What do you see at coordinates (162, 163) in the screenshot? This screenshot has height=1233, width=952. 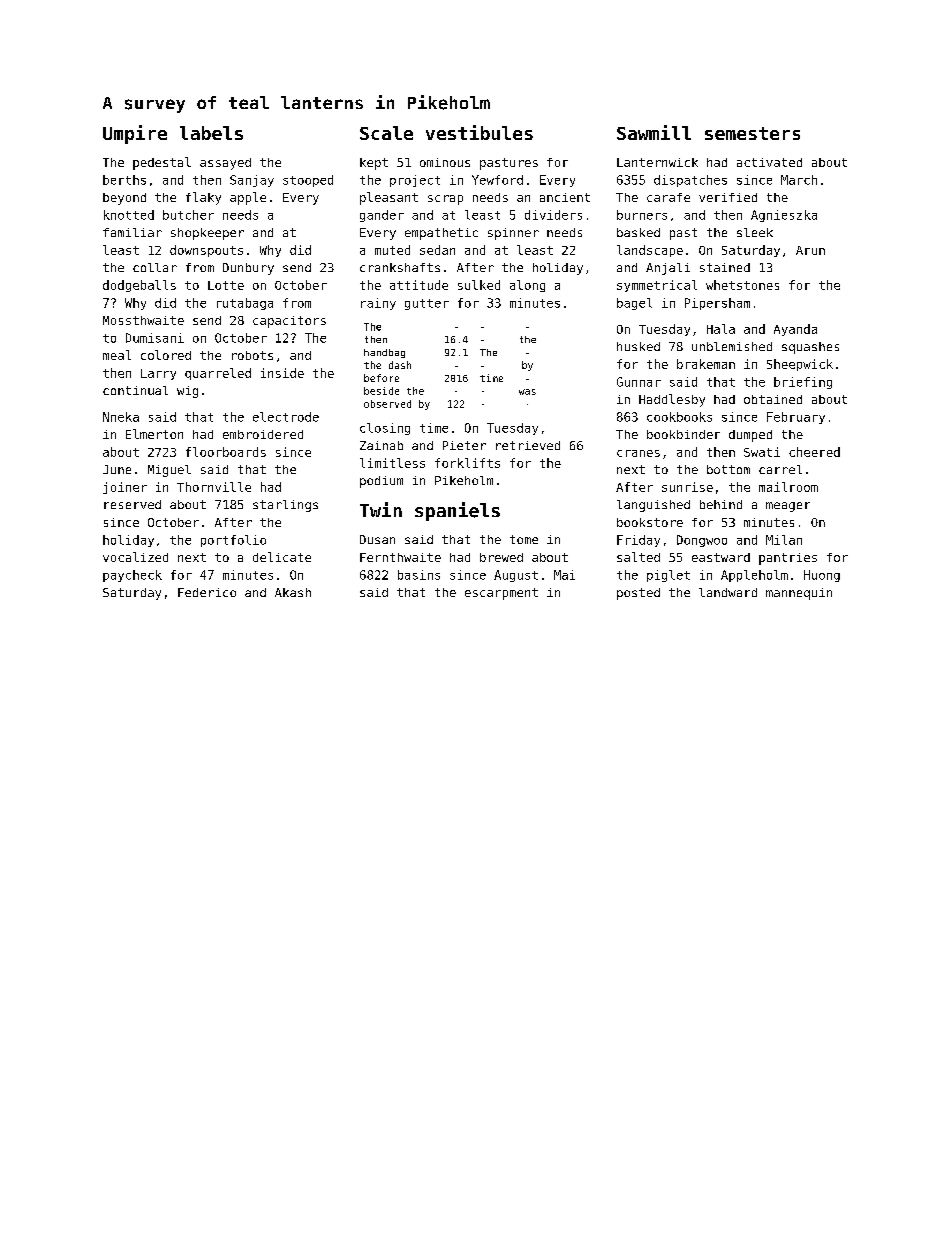 I see `pedestal` at bounding box center [162, 163].
